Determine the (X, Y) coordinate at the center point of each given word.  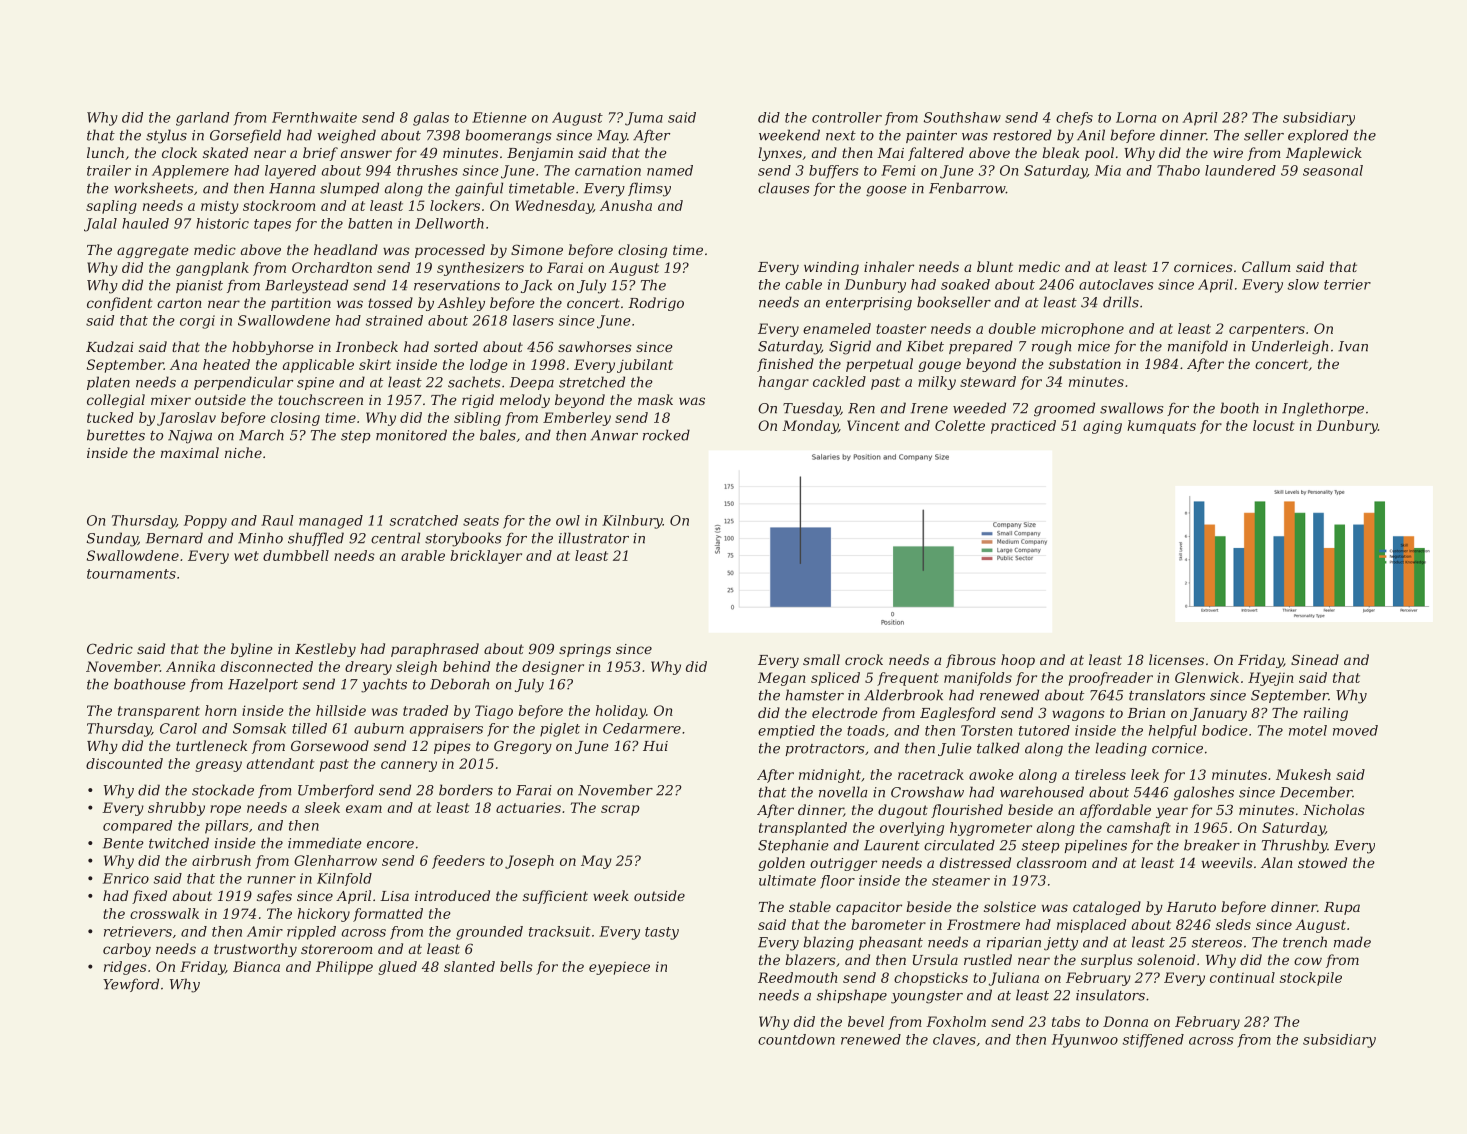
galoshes (1204, 793)
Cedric (110, 648)
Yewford (131, 985)
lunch (105, 152)
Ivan (1353, 346)
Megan (782, 679)
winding (831, 268)
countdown (796, 1039)
